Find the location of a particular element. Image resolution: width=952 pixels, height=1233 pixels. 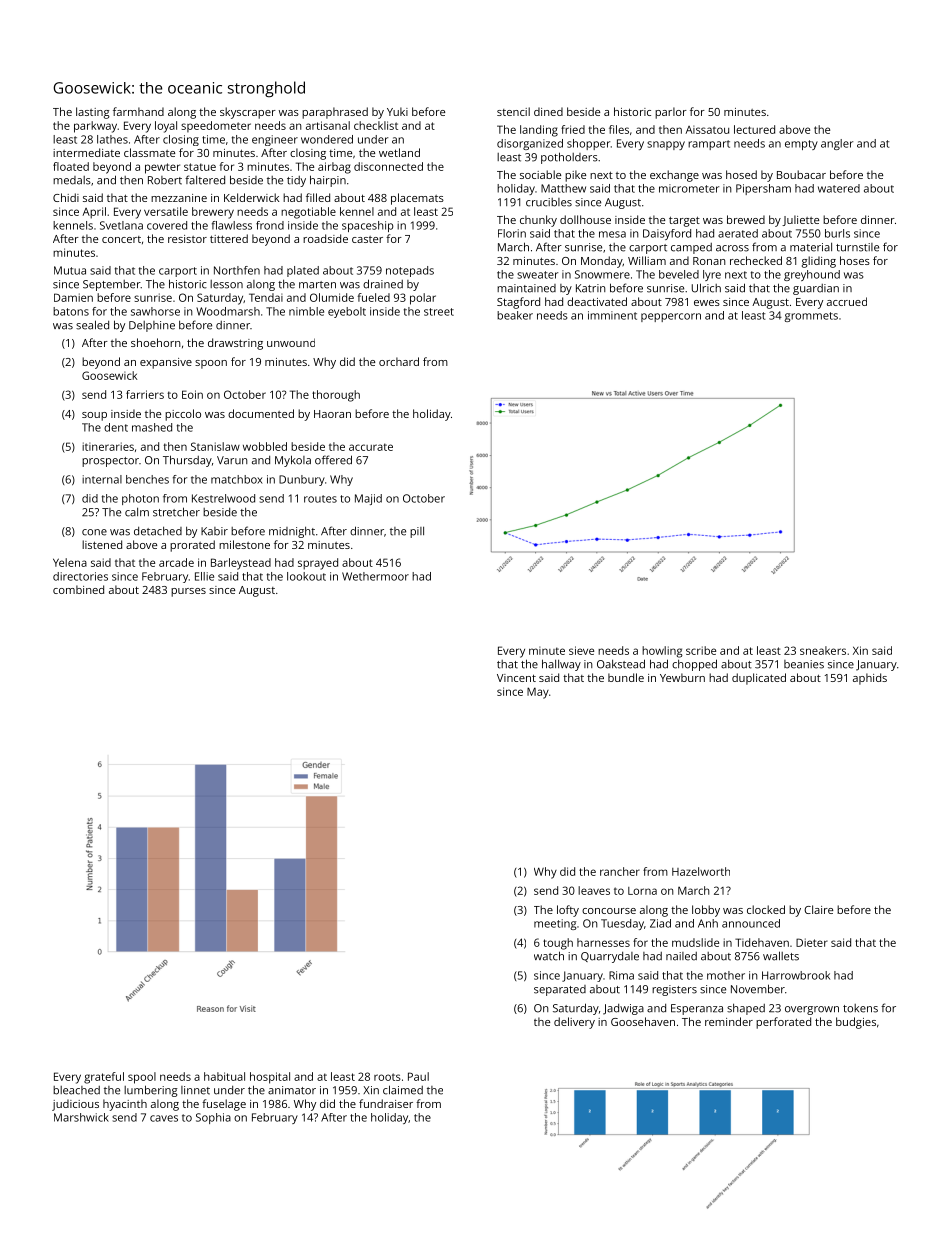

sieve is located at coordinates (581, 650).
